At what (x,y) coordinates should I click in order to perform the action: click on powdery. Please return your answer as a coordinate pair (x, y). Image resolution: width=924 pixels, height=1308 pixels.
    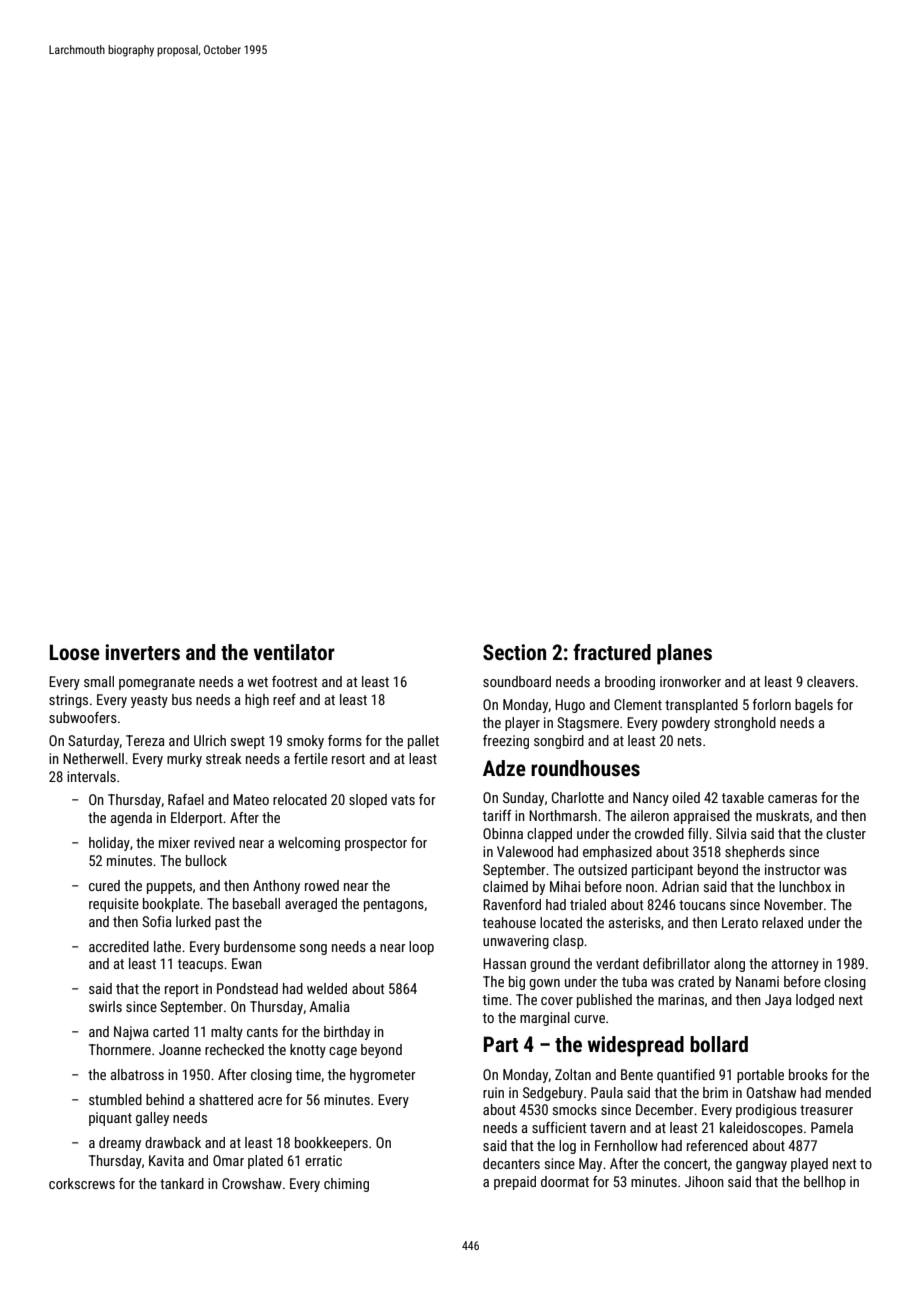
    Looking at the image, I should click on (686, 724).
